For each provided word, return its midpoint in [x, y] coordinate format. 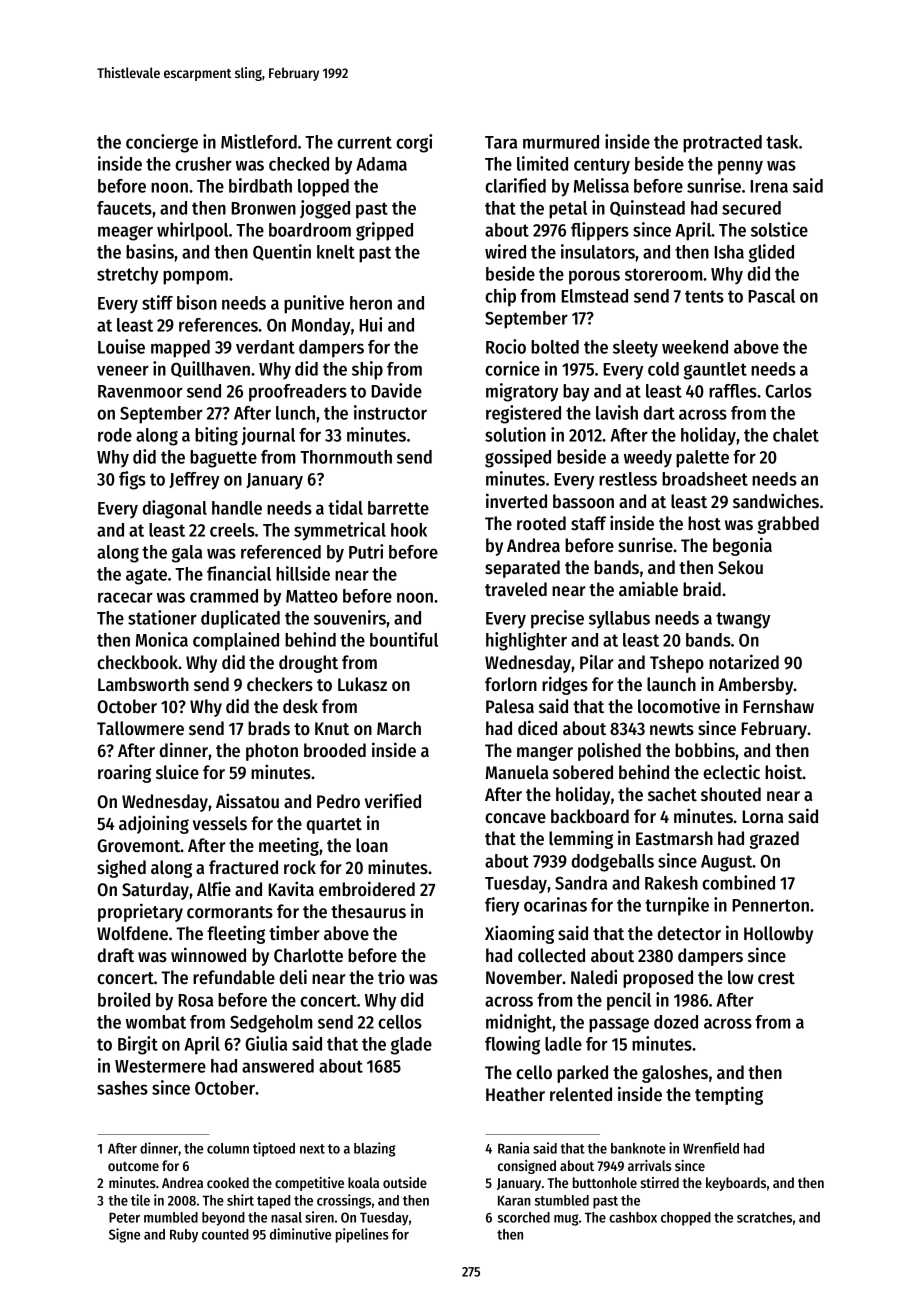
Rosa [195, 1000]
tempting [729, 1095]
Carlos [788, 391]
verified [393, 801]
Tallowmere [140, 728]
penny [740, 167]
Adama [381, 164]
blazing [375, 1149]
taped [273, 1202]
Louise [121, 346]
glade [411, 1046]
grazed [774, 840]
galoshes [675, 1074]
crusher [203, 164]
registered [523, 414]
